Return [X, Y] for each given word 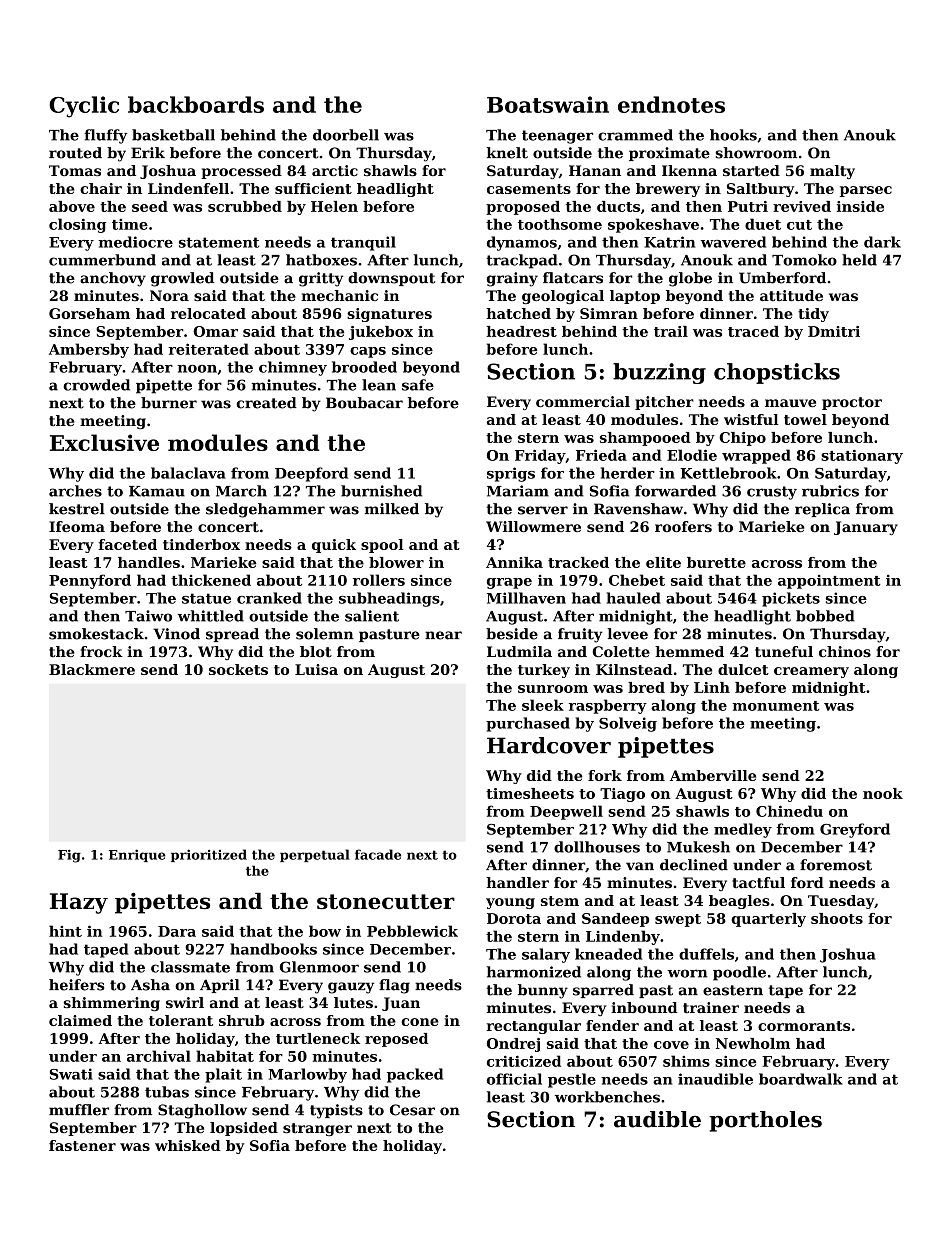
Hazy [79, 903]
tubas [167, 1092]
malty [832, 172]
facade [378, 854]
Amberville [713, 775]
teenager [557, 137]
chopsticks [777, 373]
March [241, 491]
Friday [540, 456]
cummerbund [102, 260]
